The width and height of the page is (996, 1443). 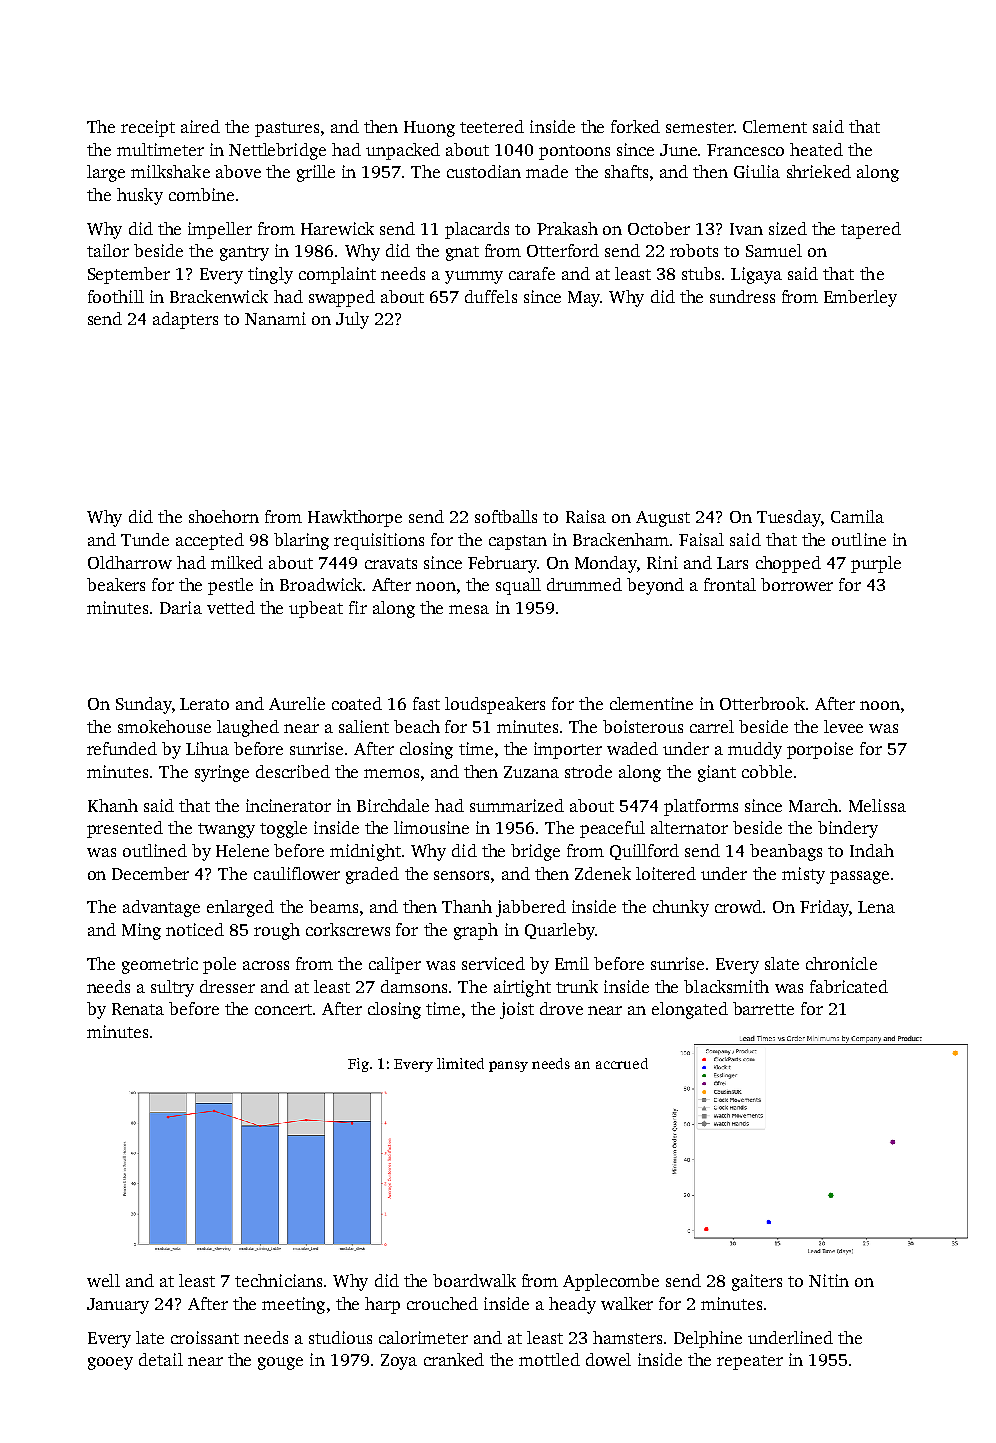 I want to click on boisterous, so click(x=643, y=726).
